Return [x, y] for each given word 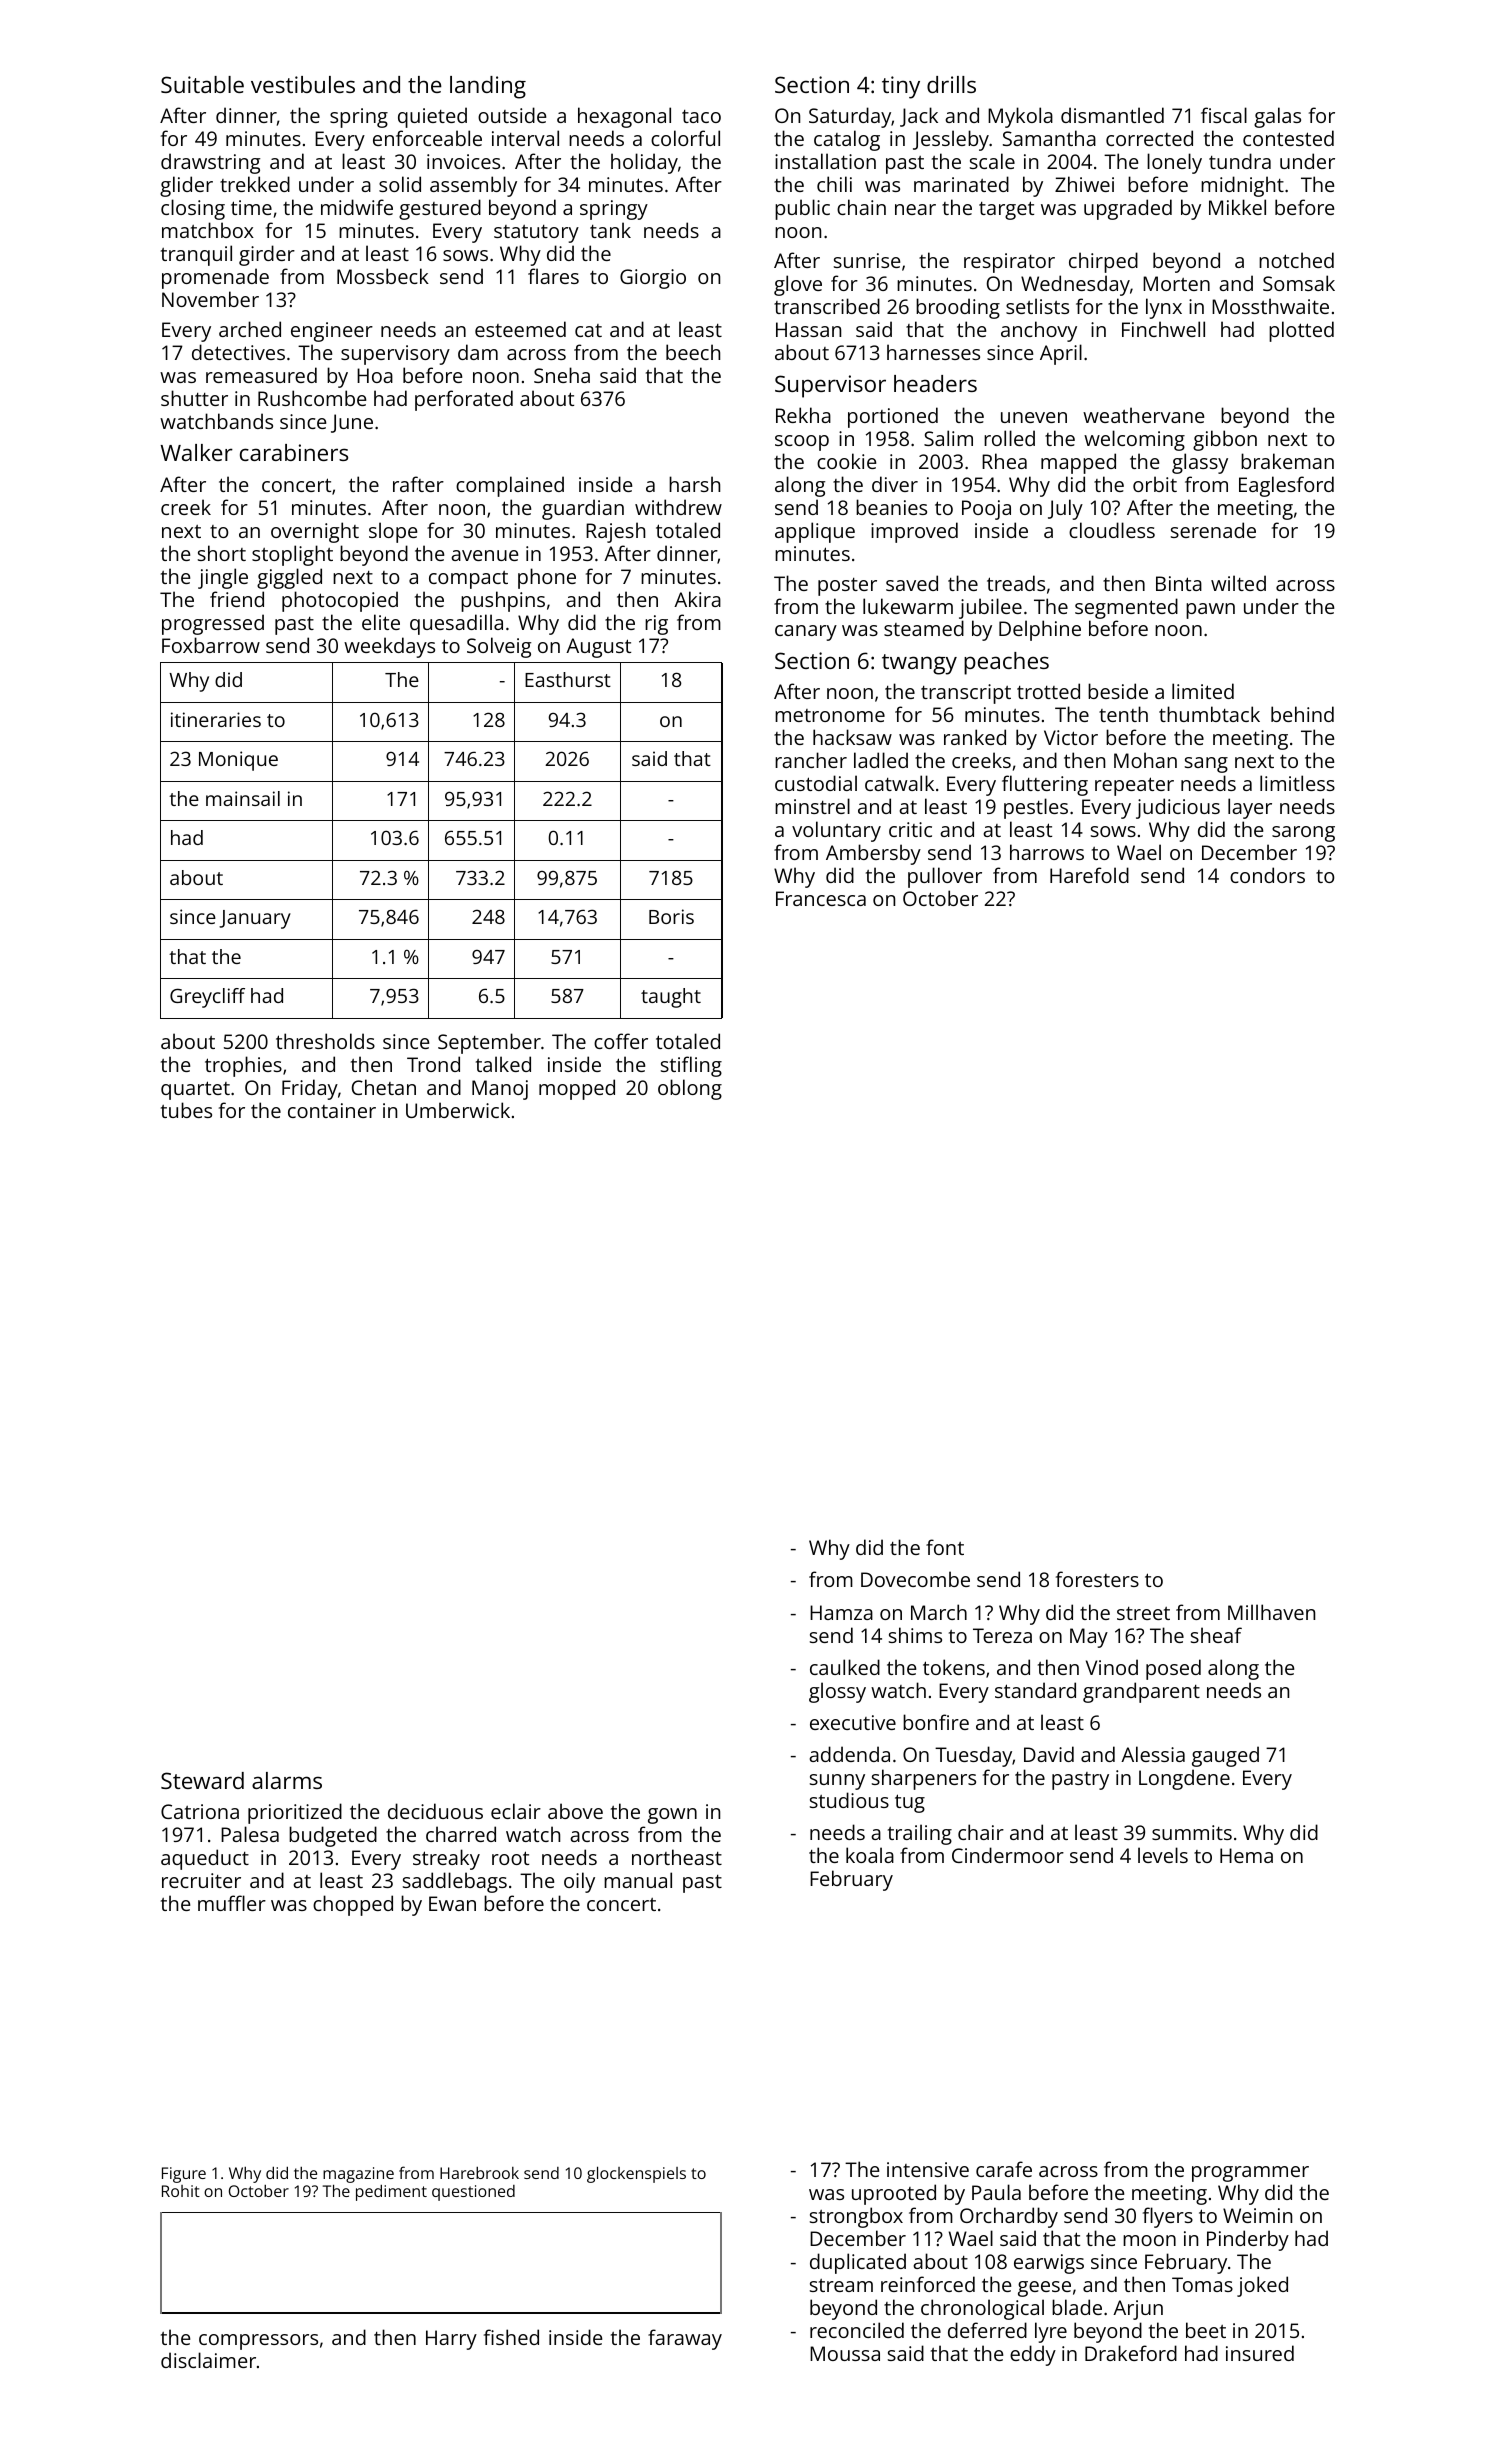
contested [1288, 138]
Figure [184, 2175]
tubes [186, 1110]
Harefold [1089, 875]
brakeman [1287, 461]
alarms [287, 1780]
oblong [690, 1089]
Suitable [202, 84]
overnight [315, 532]
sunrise [867, 260]
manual [638, 1880]
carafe [1004, 2169]
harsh [694, 484]
